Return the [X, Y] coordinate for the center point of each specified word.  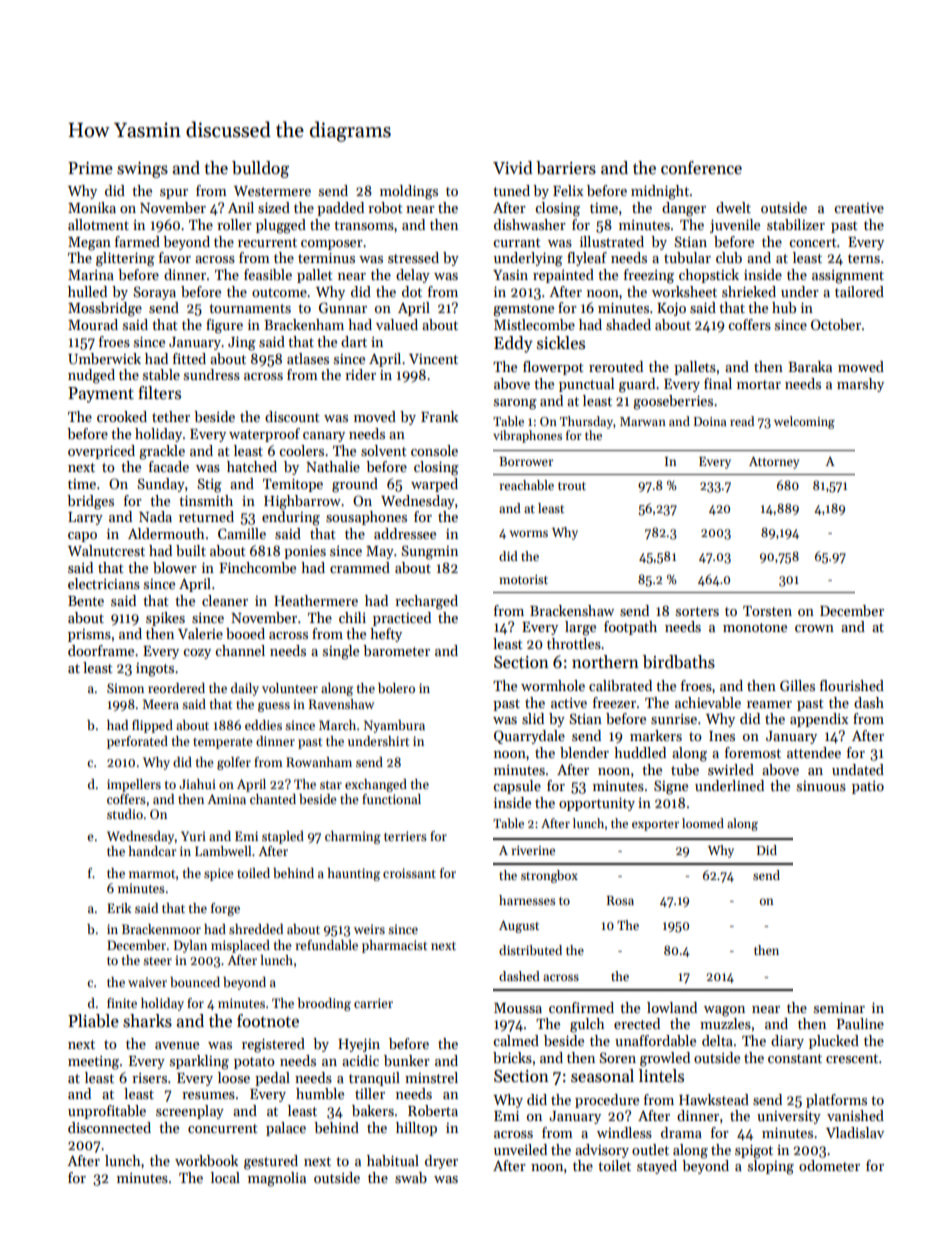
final [718, 383]
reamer [769, 704]
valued [397, 324]
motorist [523, 579]
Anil [241, 207]
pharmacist [395, 946]
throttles [574, 643]
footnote [268, 1021]
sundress [212, 374]
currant [517, 242]
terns [864, 258]
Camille [242, 533]
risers [149, 1078]
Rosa [620, 900]
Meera [160, 704]
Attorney [774, 463]
